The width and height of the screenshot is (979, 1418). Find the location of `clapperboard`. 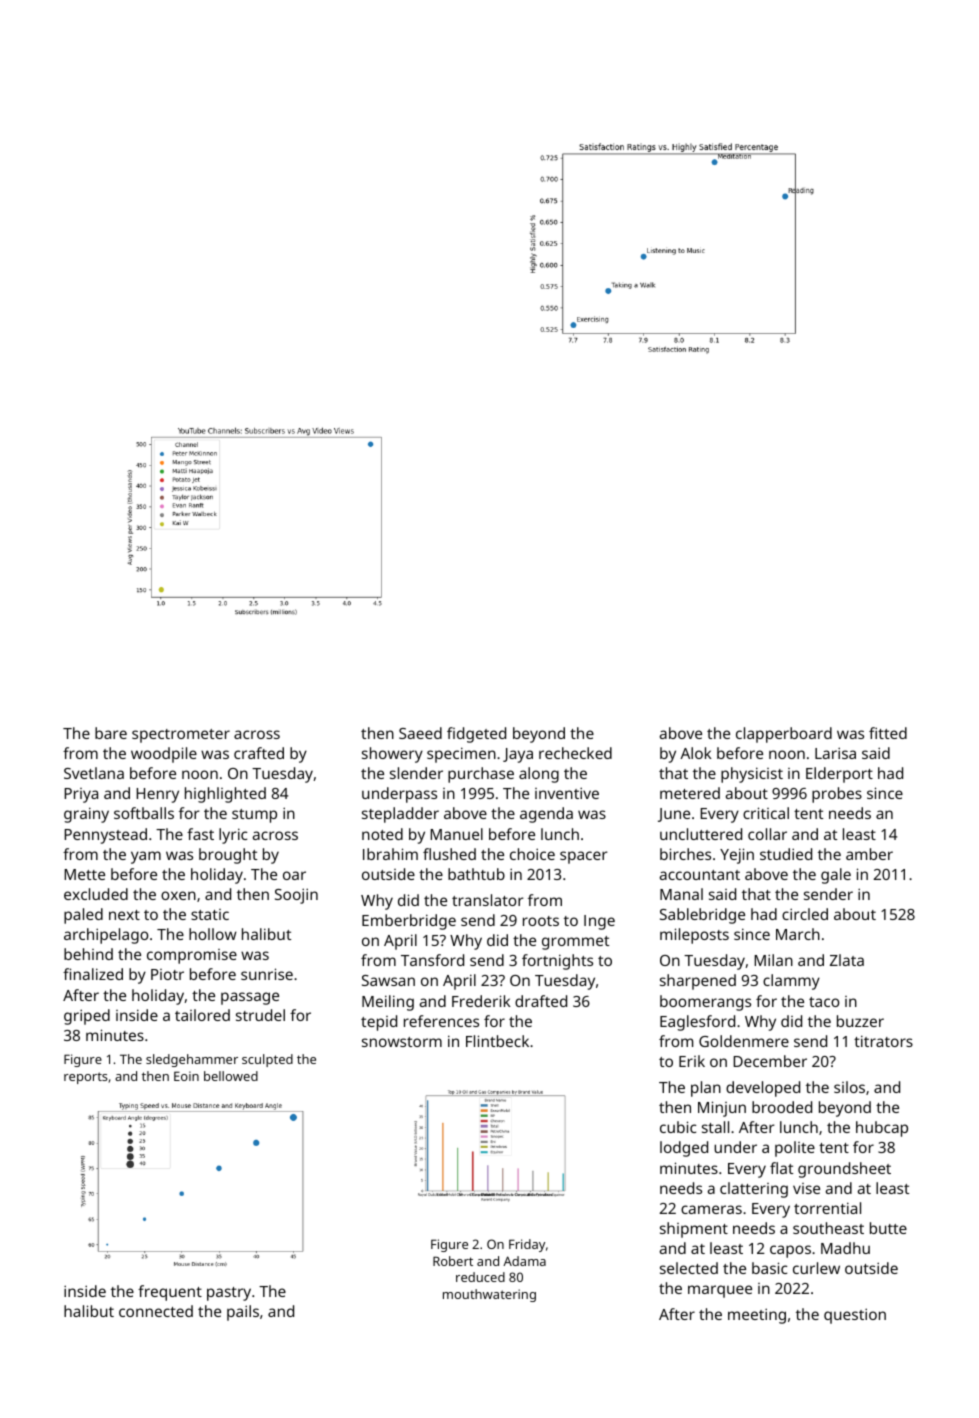

clapperboard is located at coordinates (784, 735).
